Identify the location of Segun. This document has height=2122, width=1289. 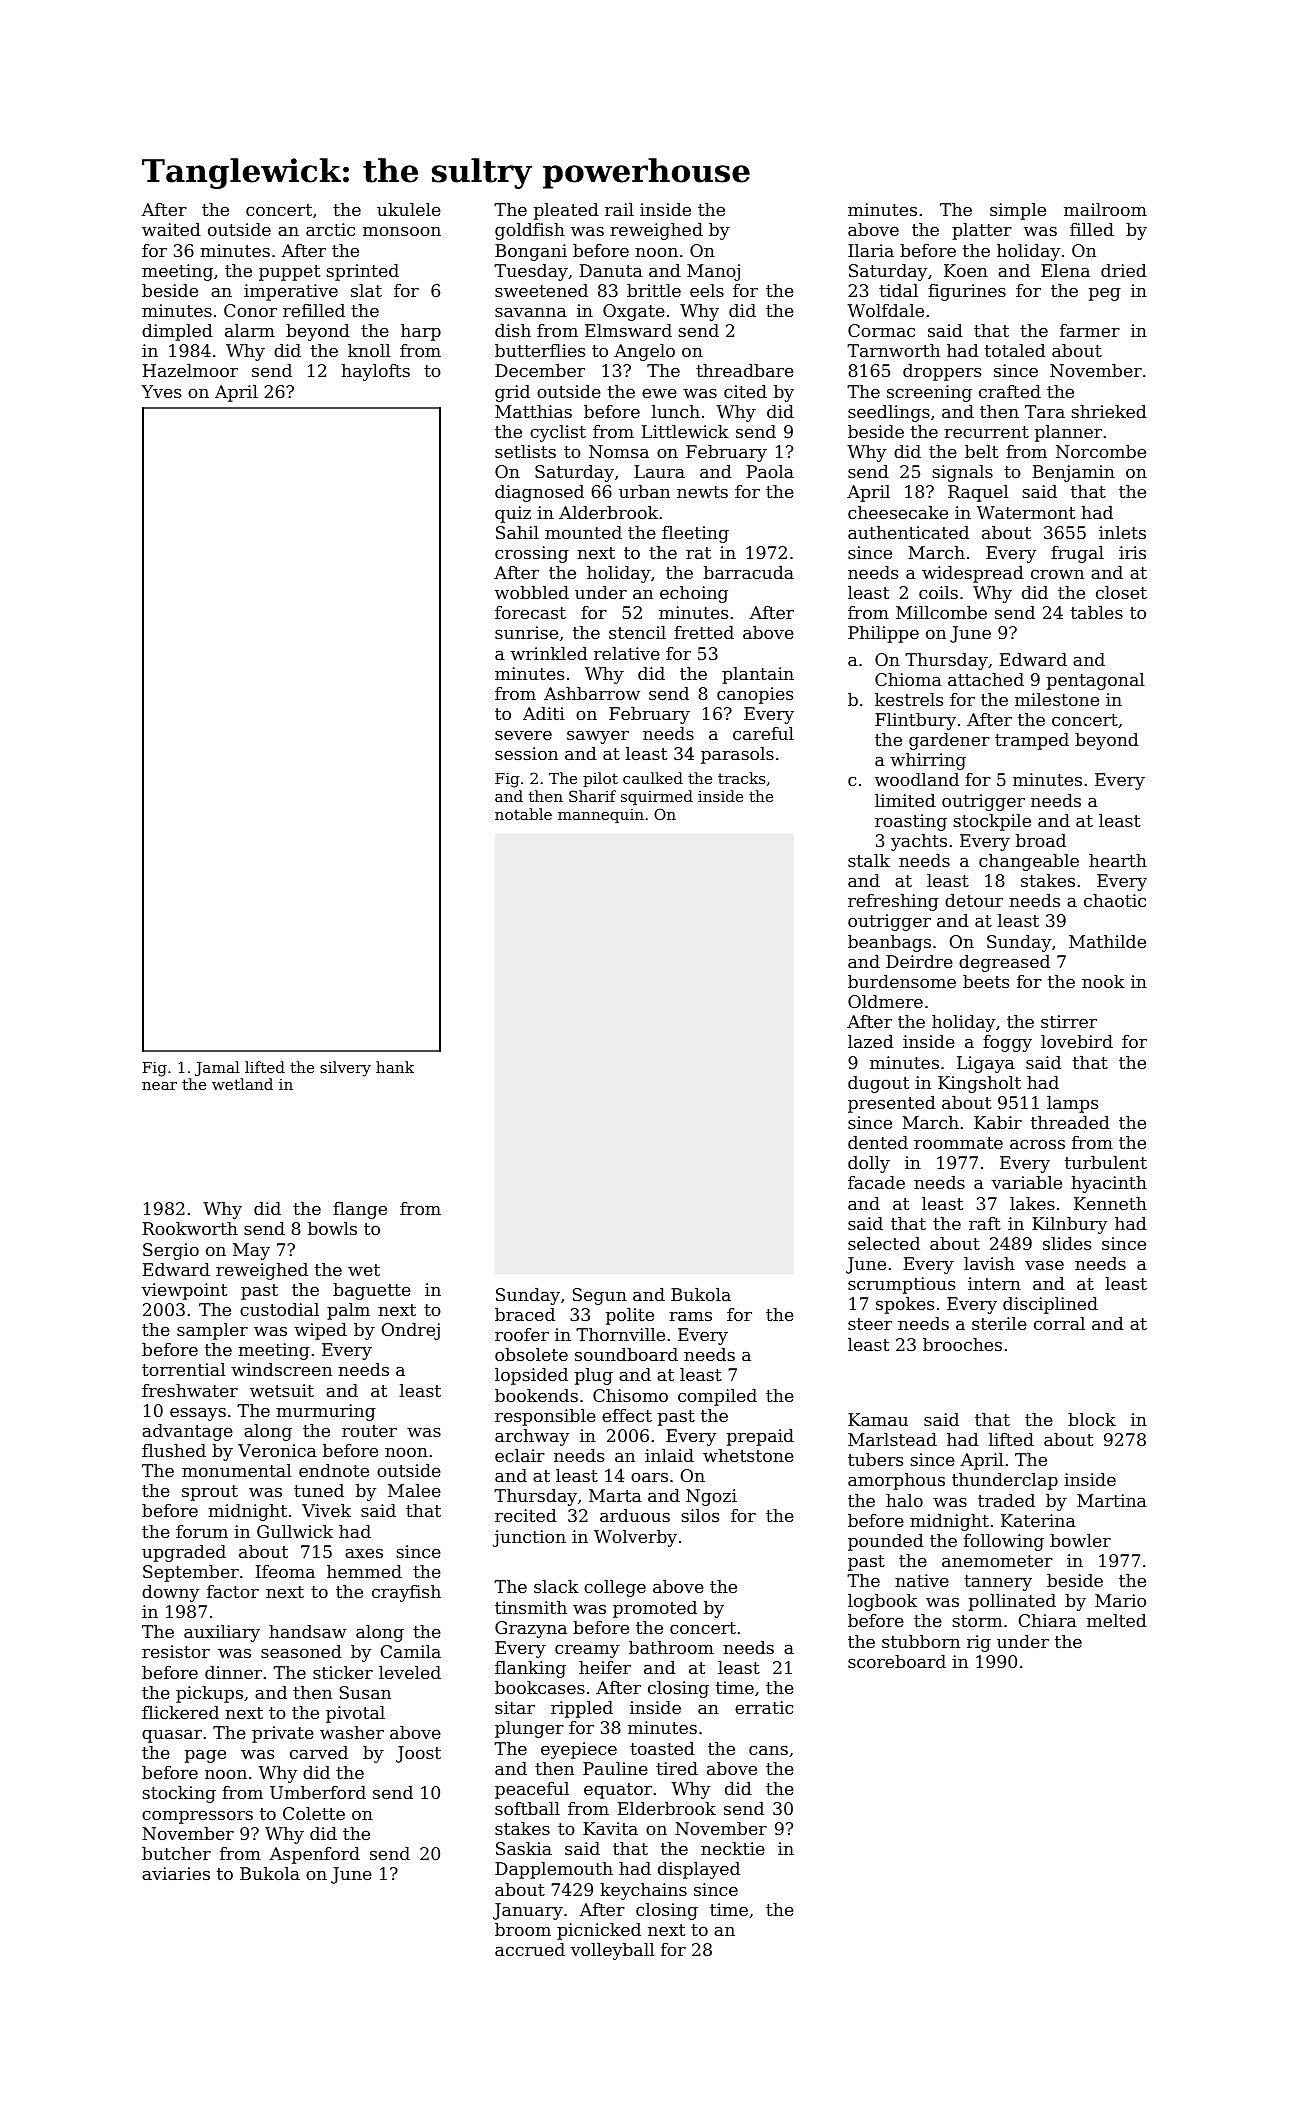
(599, 1296).
